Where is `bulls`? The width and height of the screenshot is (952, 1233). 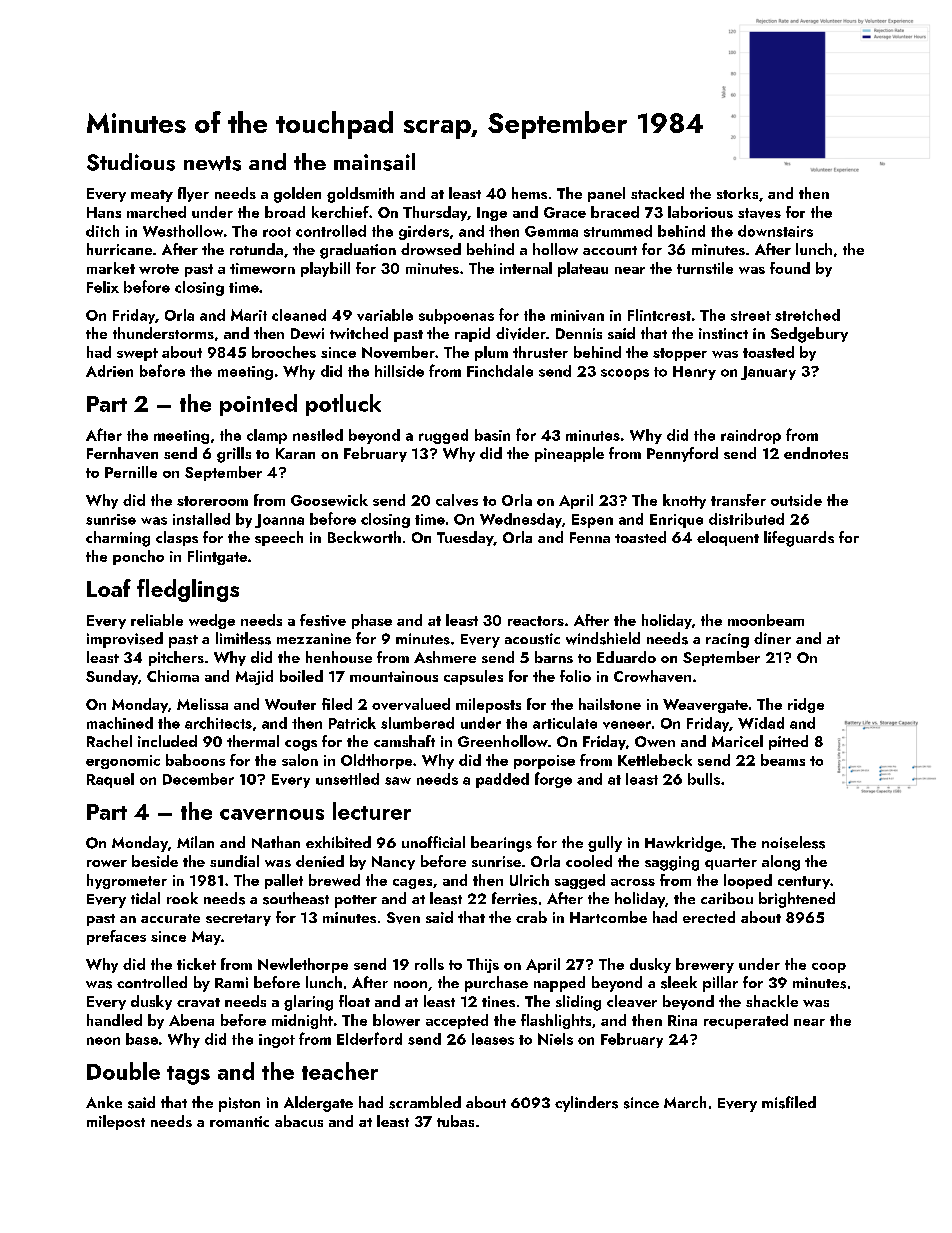
bulls is located at coordinates (704, 779).
